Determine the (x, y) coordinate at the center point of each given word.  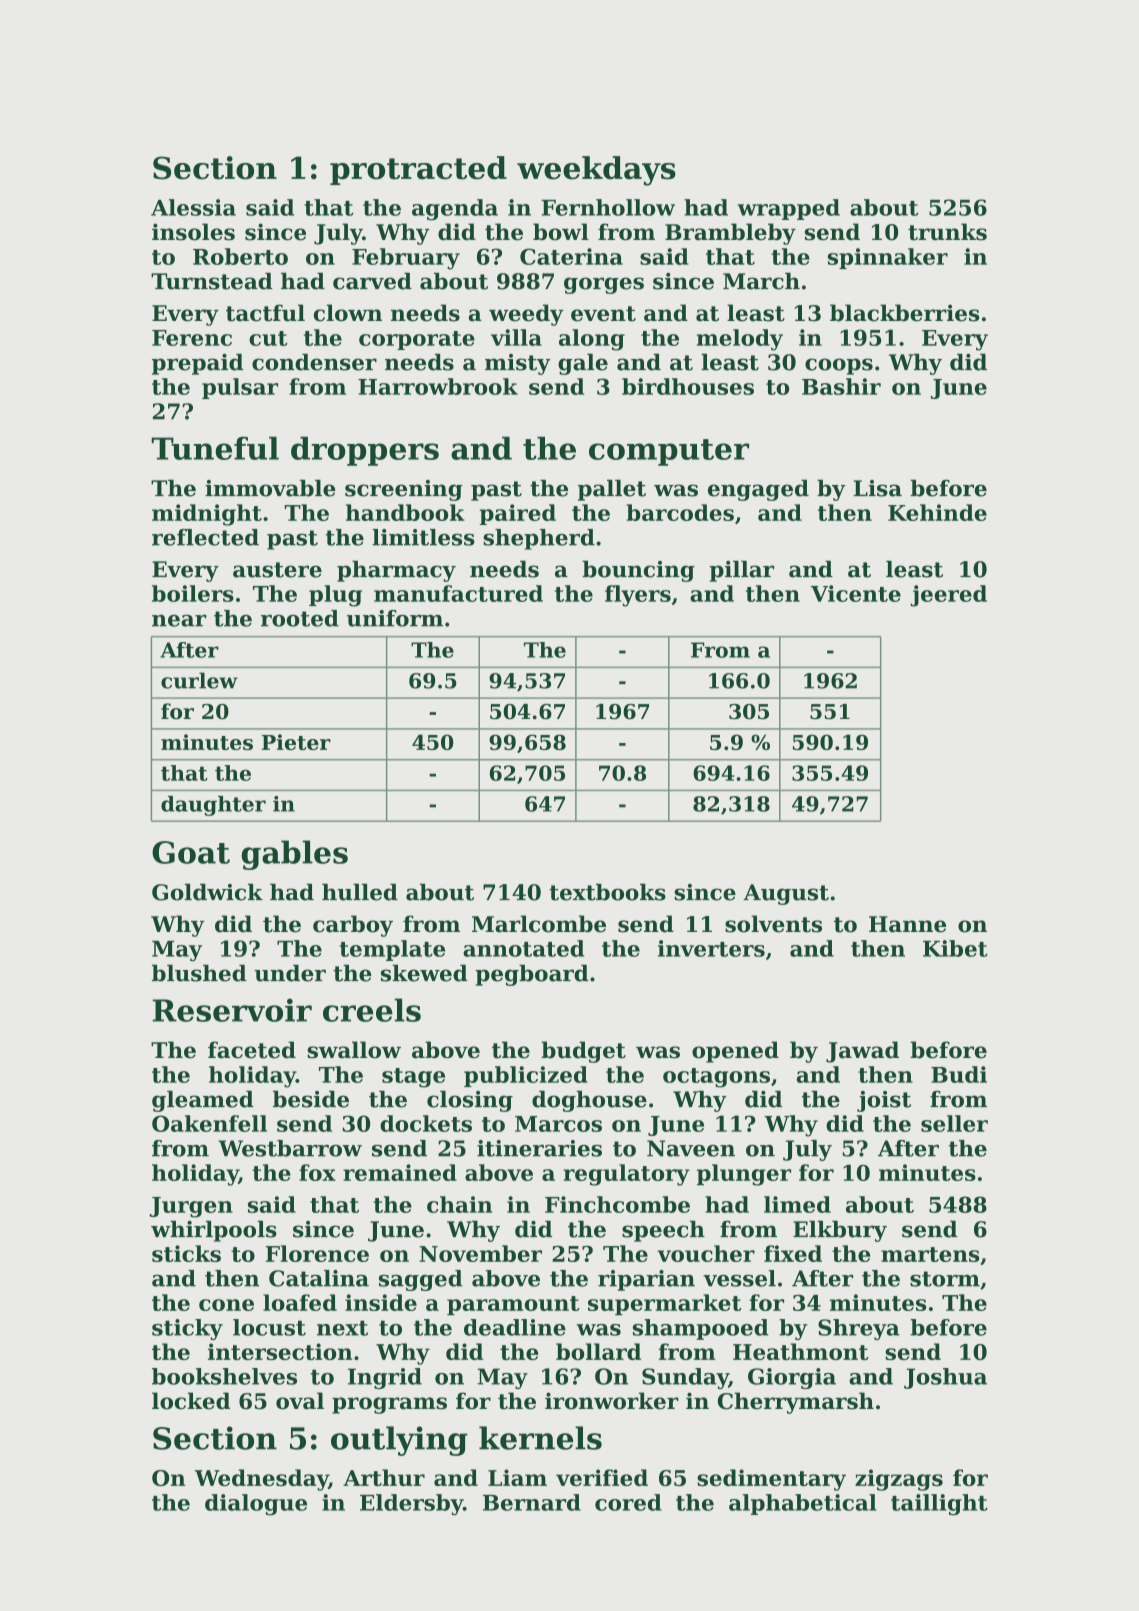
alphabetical (803, 1504)
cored (628, 1502)
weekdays (596, 171)
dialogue (256, 1505)
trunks (947, 232)
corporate (417, 340)
